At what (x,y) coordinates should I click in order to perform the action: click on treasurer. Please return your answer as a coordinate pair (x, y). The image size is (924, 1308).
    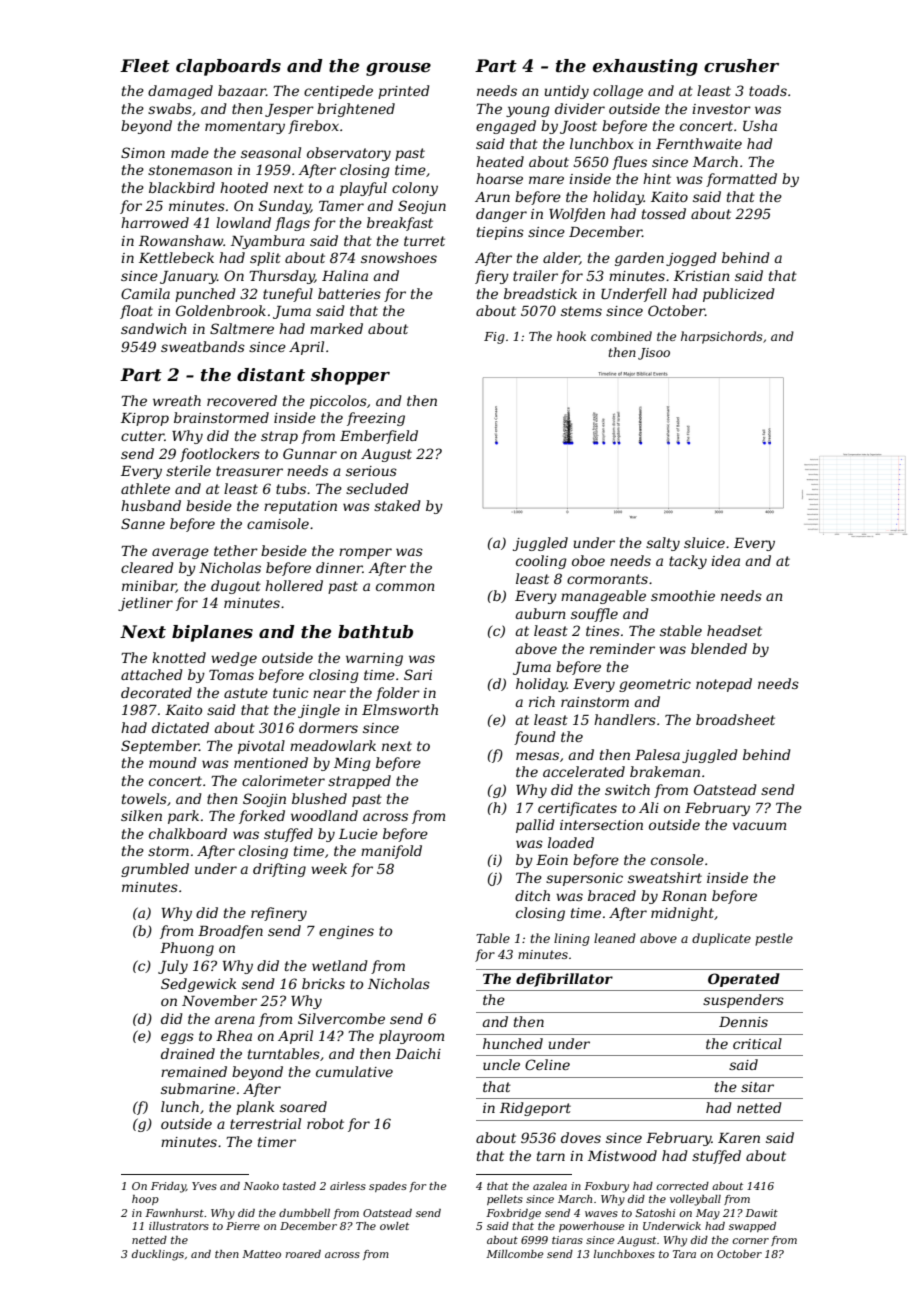
    Looking at the image, I should click on (249, 471).
